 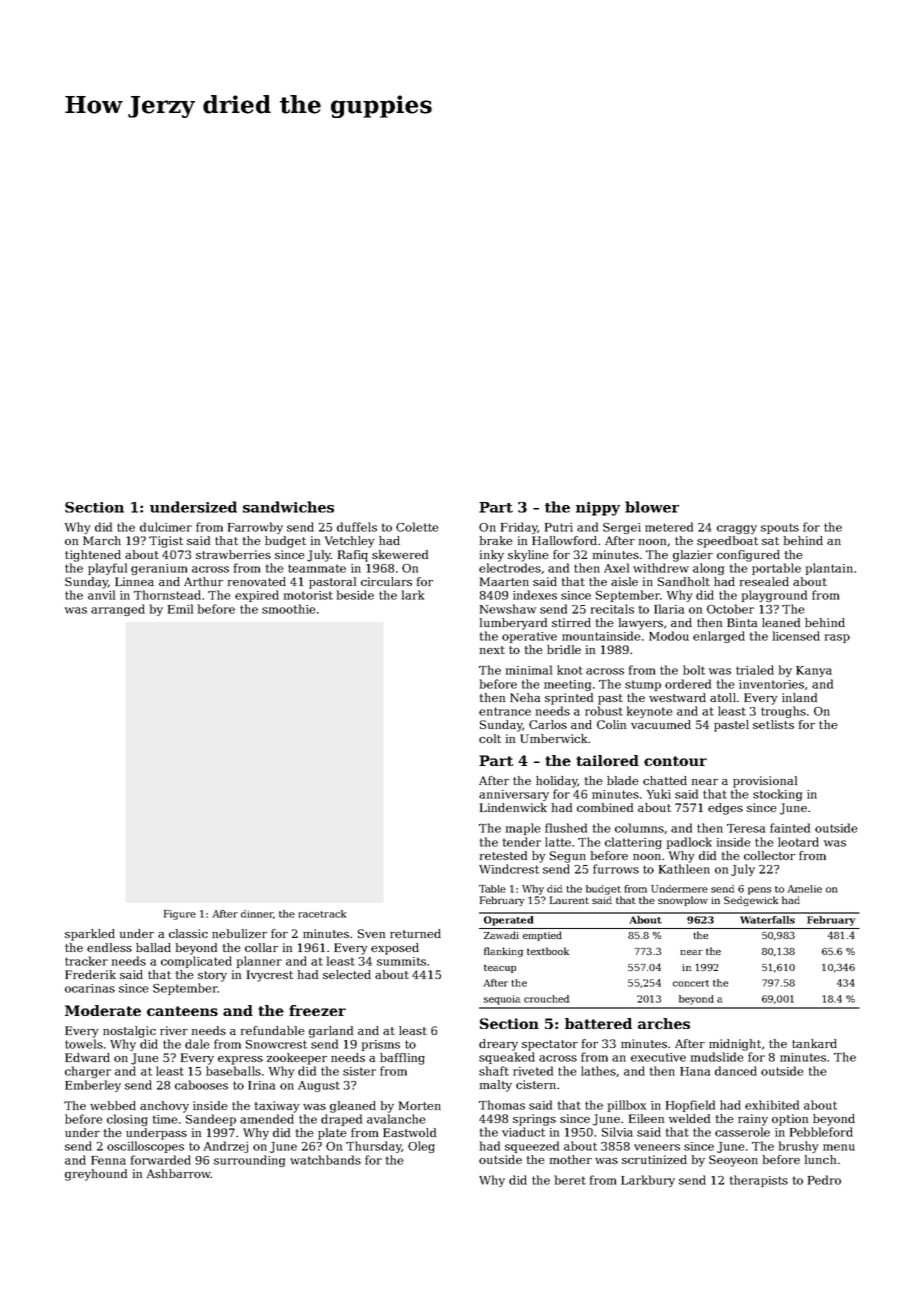 I want to click on sparkled, so click(x=90, y=935).
